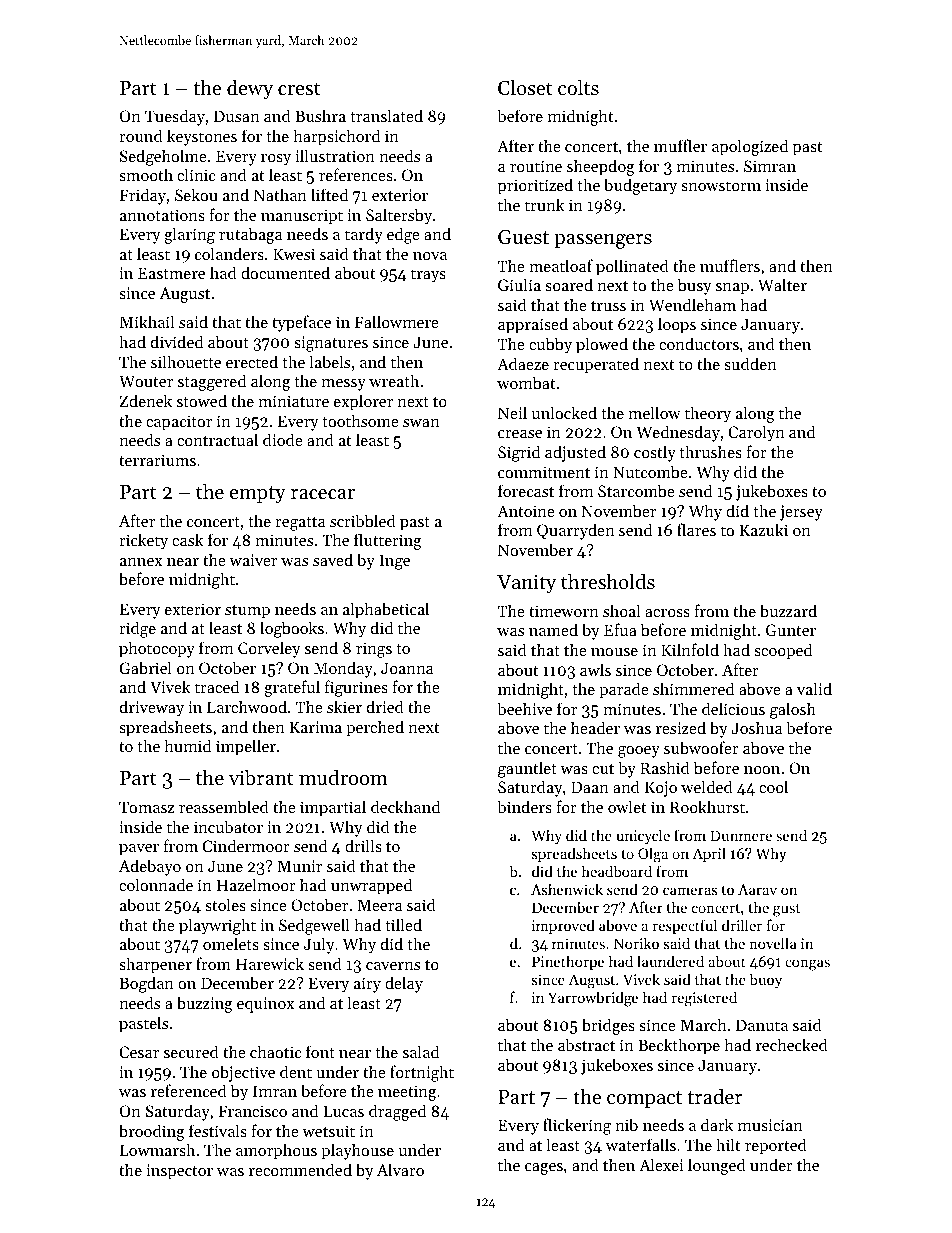 This screenshot has height=1233, width=952. I want to click on Vanity, so click(526, 584).
